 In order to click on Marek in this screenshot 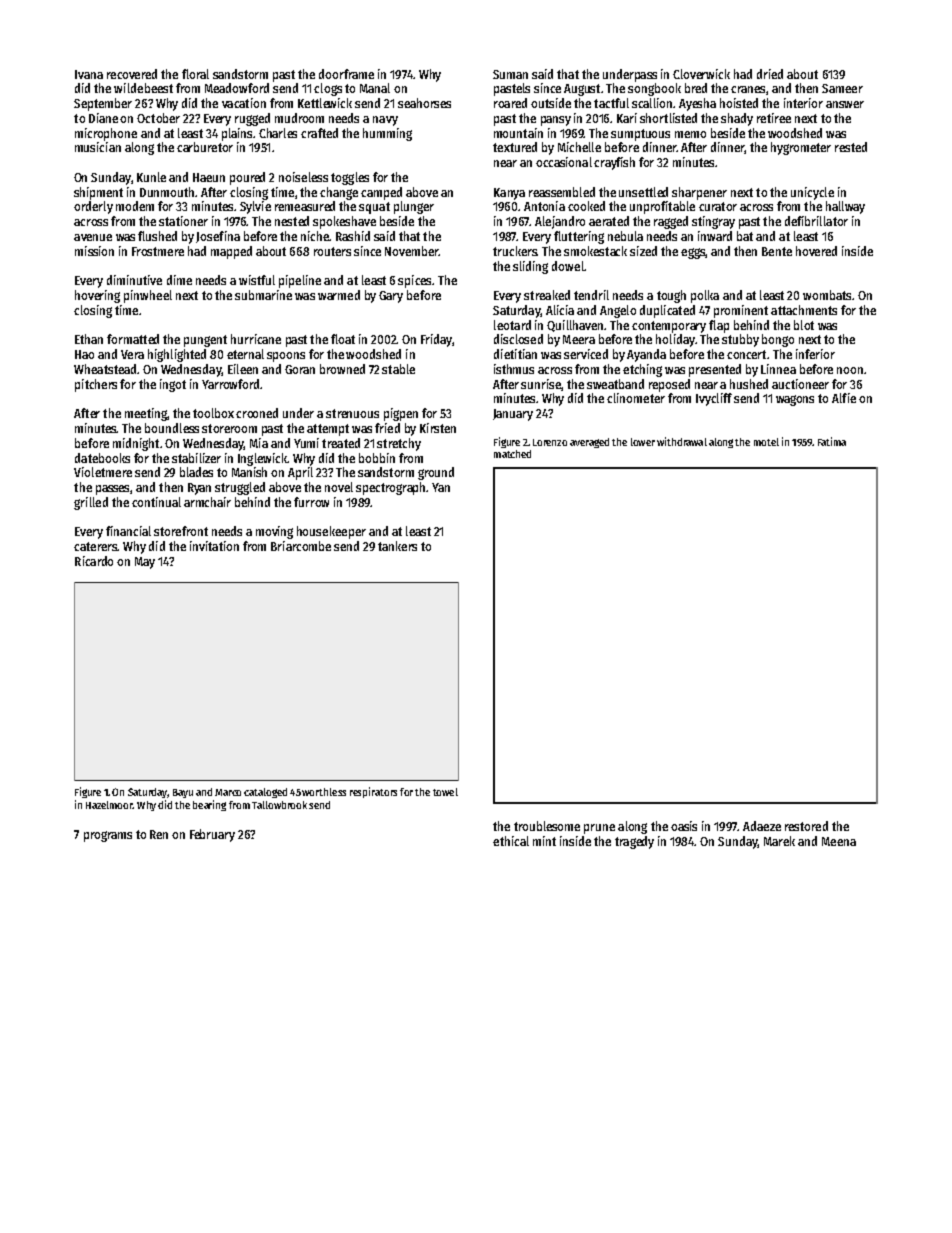, I will do `click(779, 841)`.
